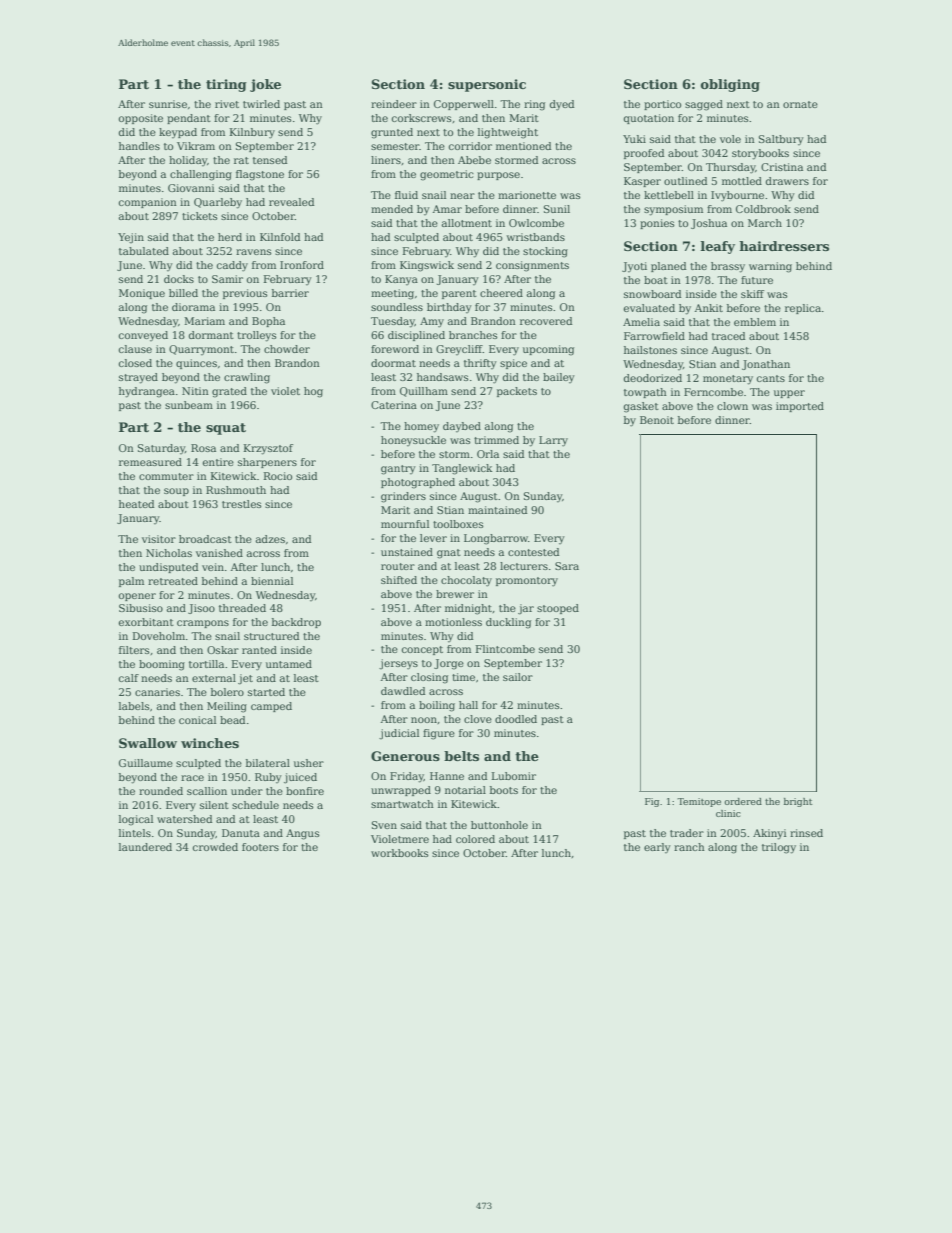 Image resolution: width=952 pixels, height=1233 pixels. Describe the element at coordinates (470, 146) in the screenshot. I see `corridor` at that location.
